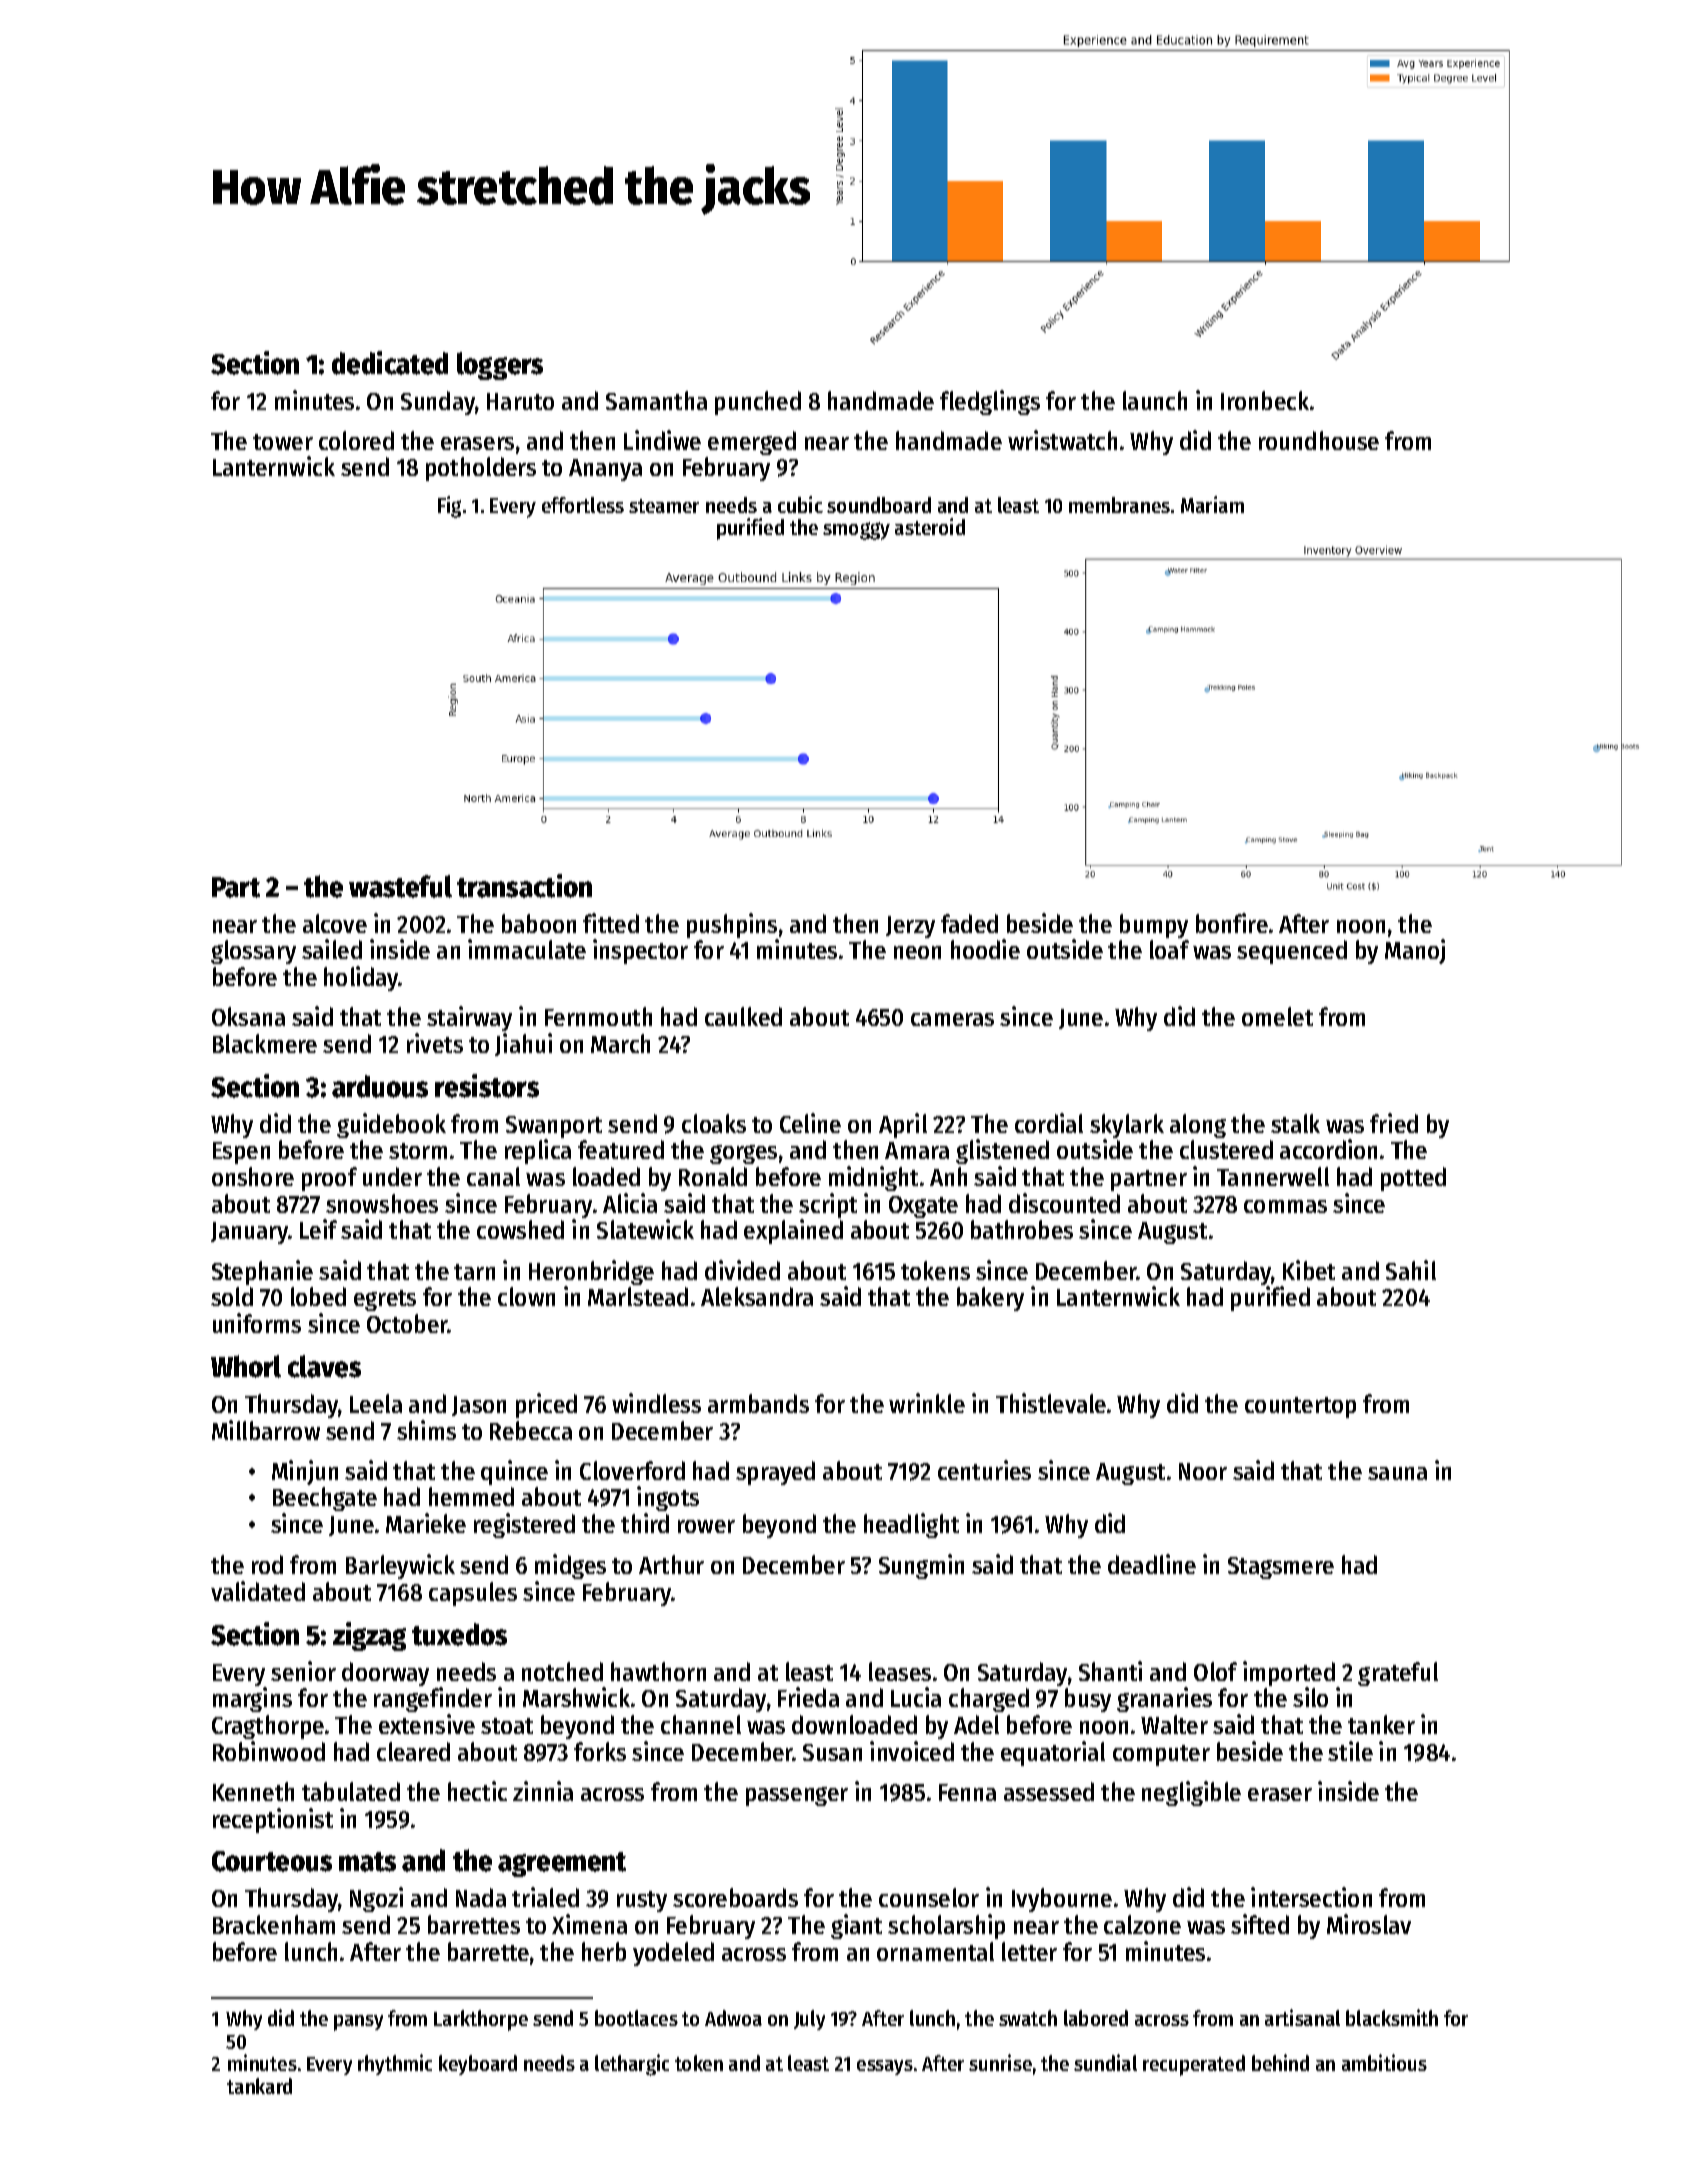 The height and width of the screenshot is (2178, 1683). What do you see at coordinates (885, 2067) in the screenshot?
I see `essays` at bounding box center [885, 2067].
